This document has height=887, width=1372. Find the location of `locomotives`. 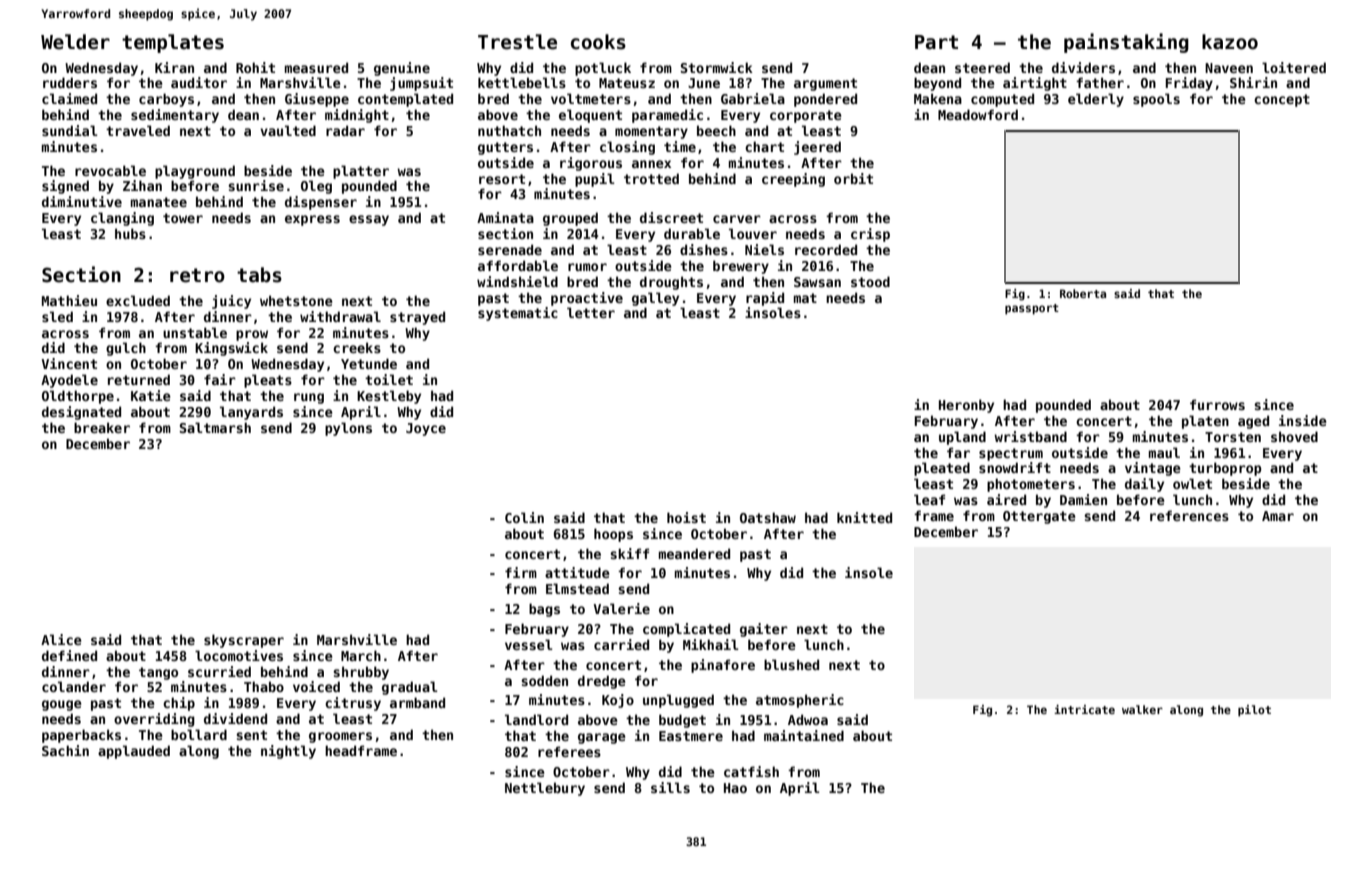

locomotives is located at coordinates (239, 655).
